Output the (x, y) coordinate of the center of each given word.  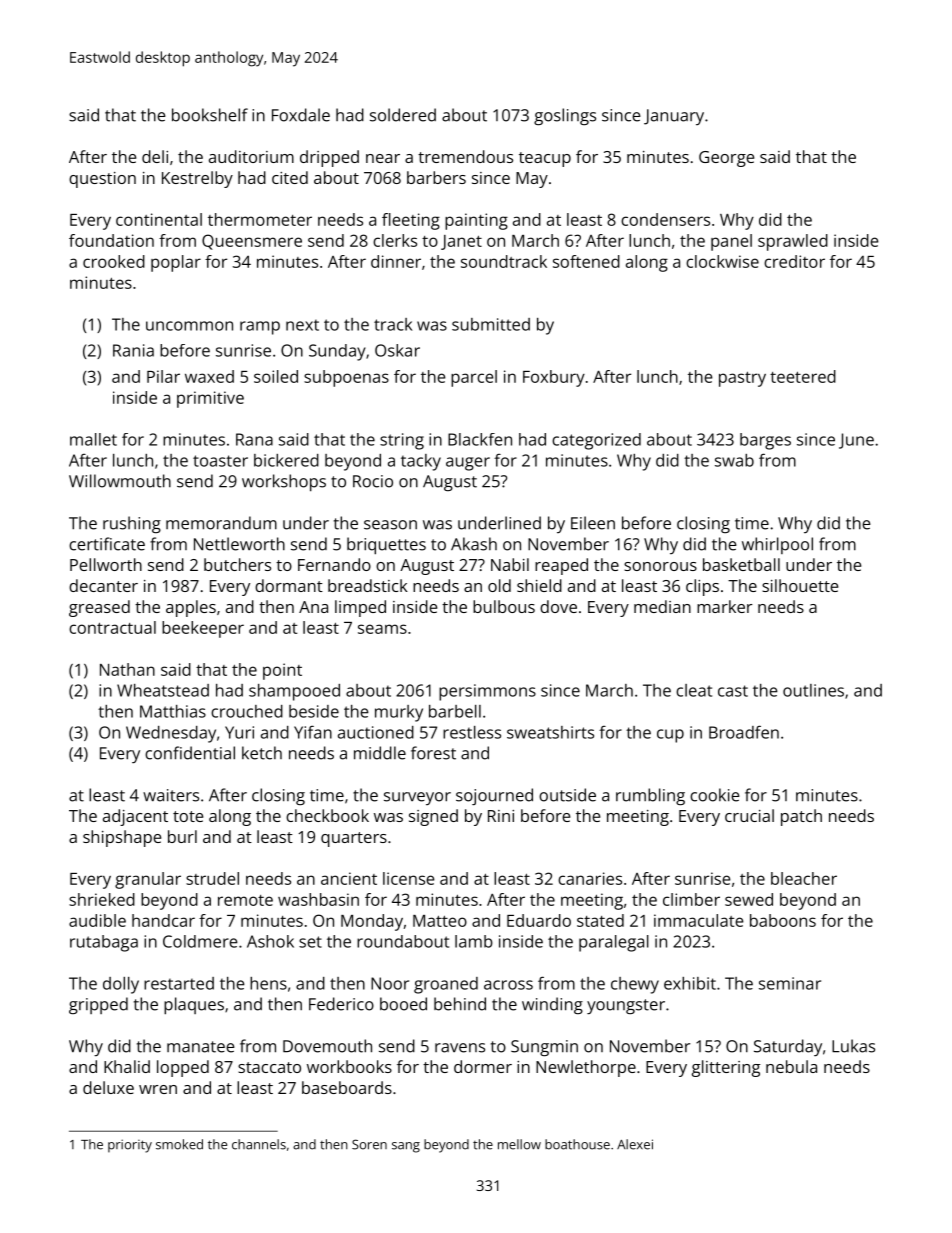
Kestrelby (197, 179)
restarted (179, 983)
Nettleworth (239, 544)
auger (468, 464)
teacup (545, 159)
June (856, 441)
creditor (794, 261)
